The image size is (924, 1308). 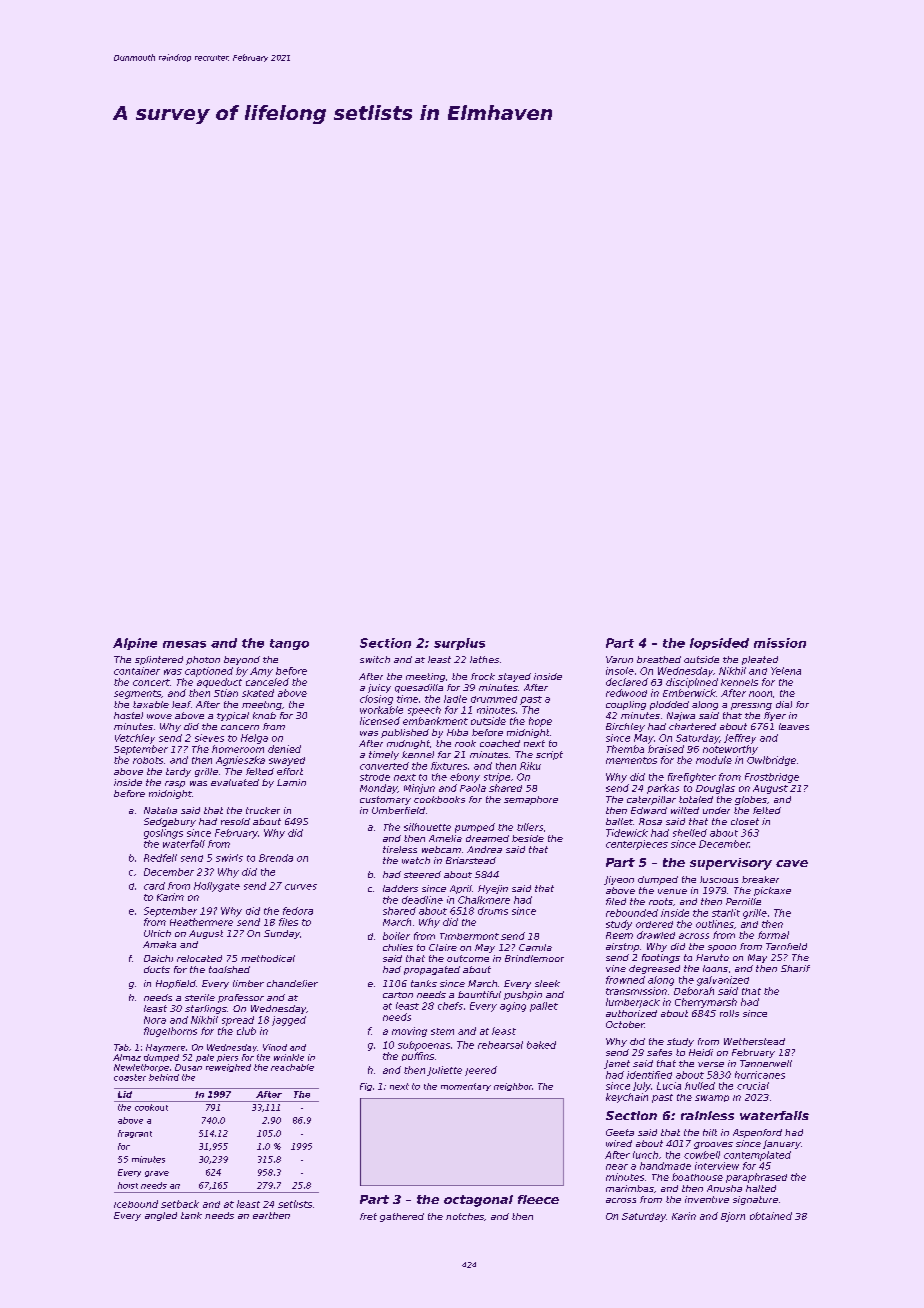 I want to click on notches, so click(x=465, y=1216).
